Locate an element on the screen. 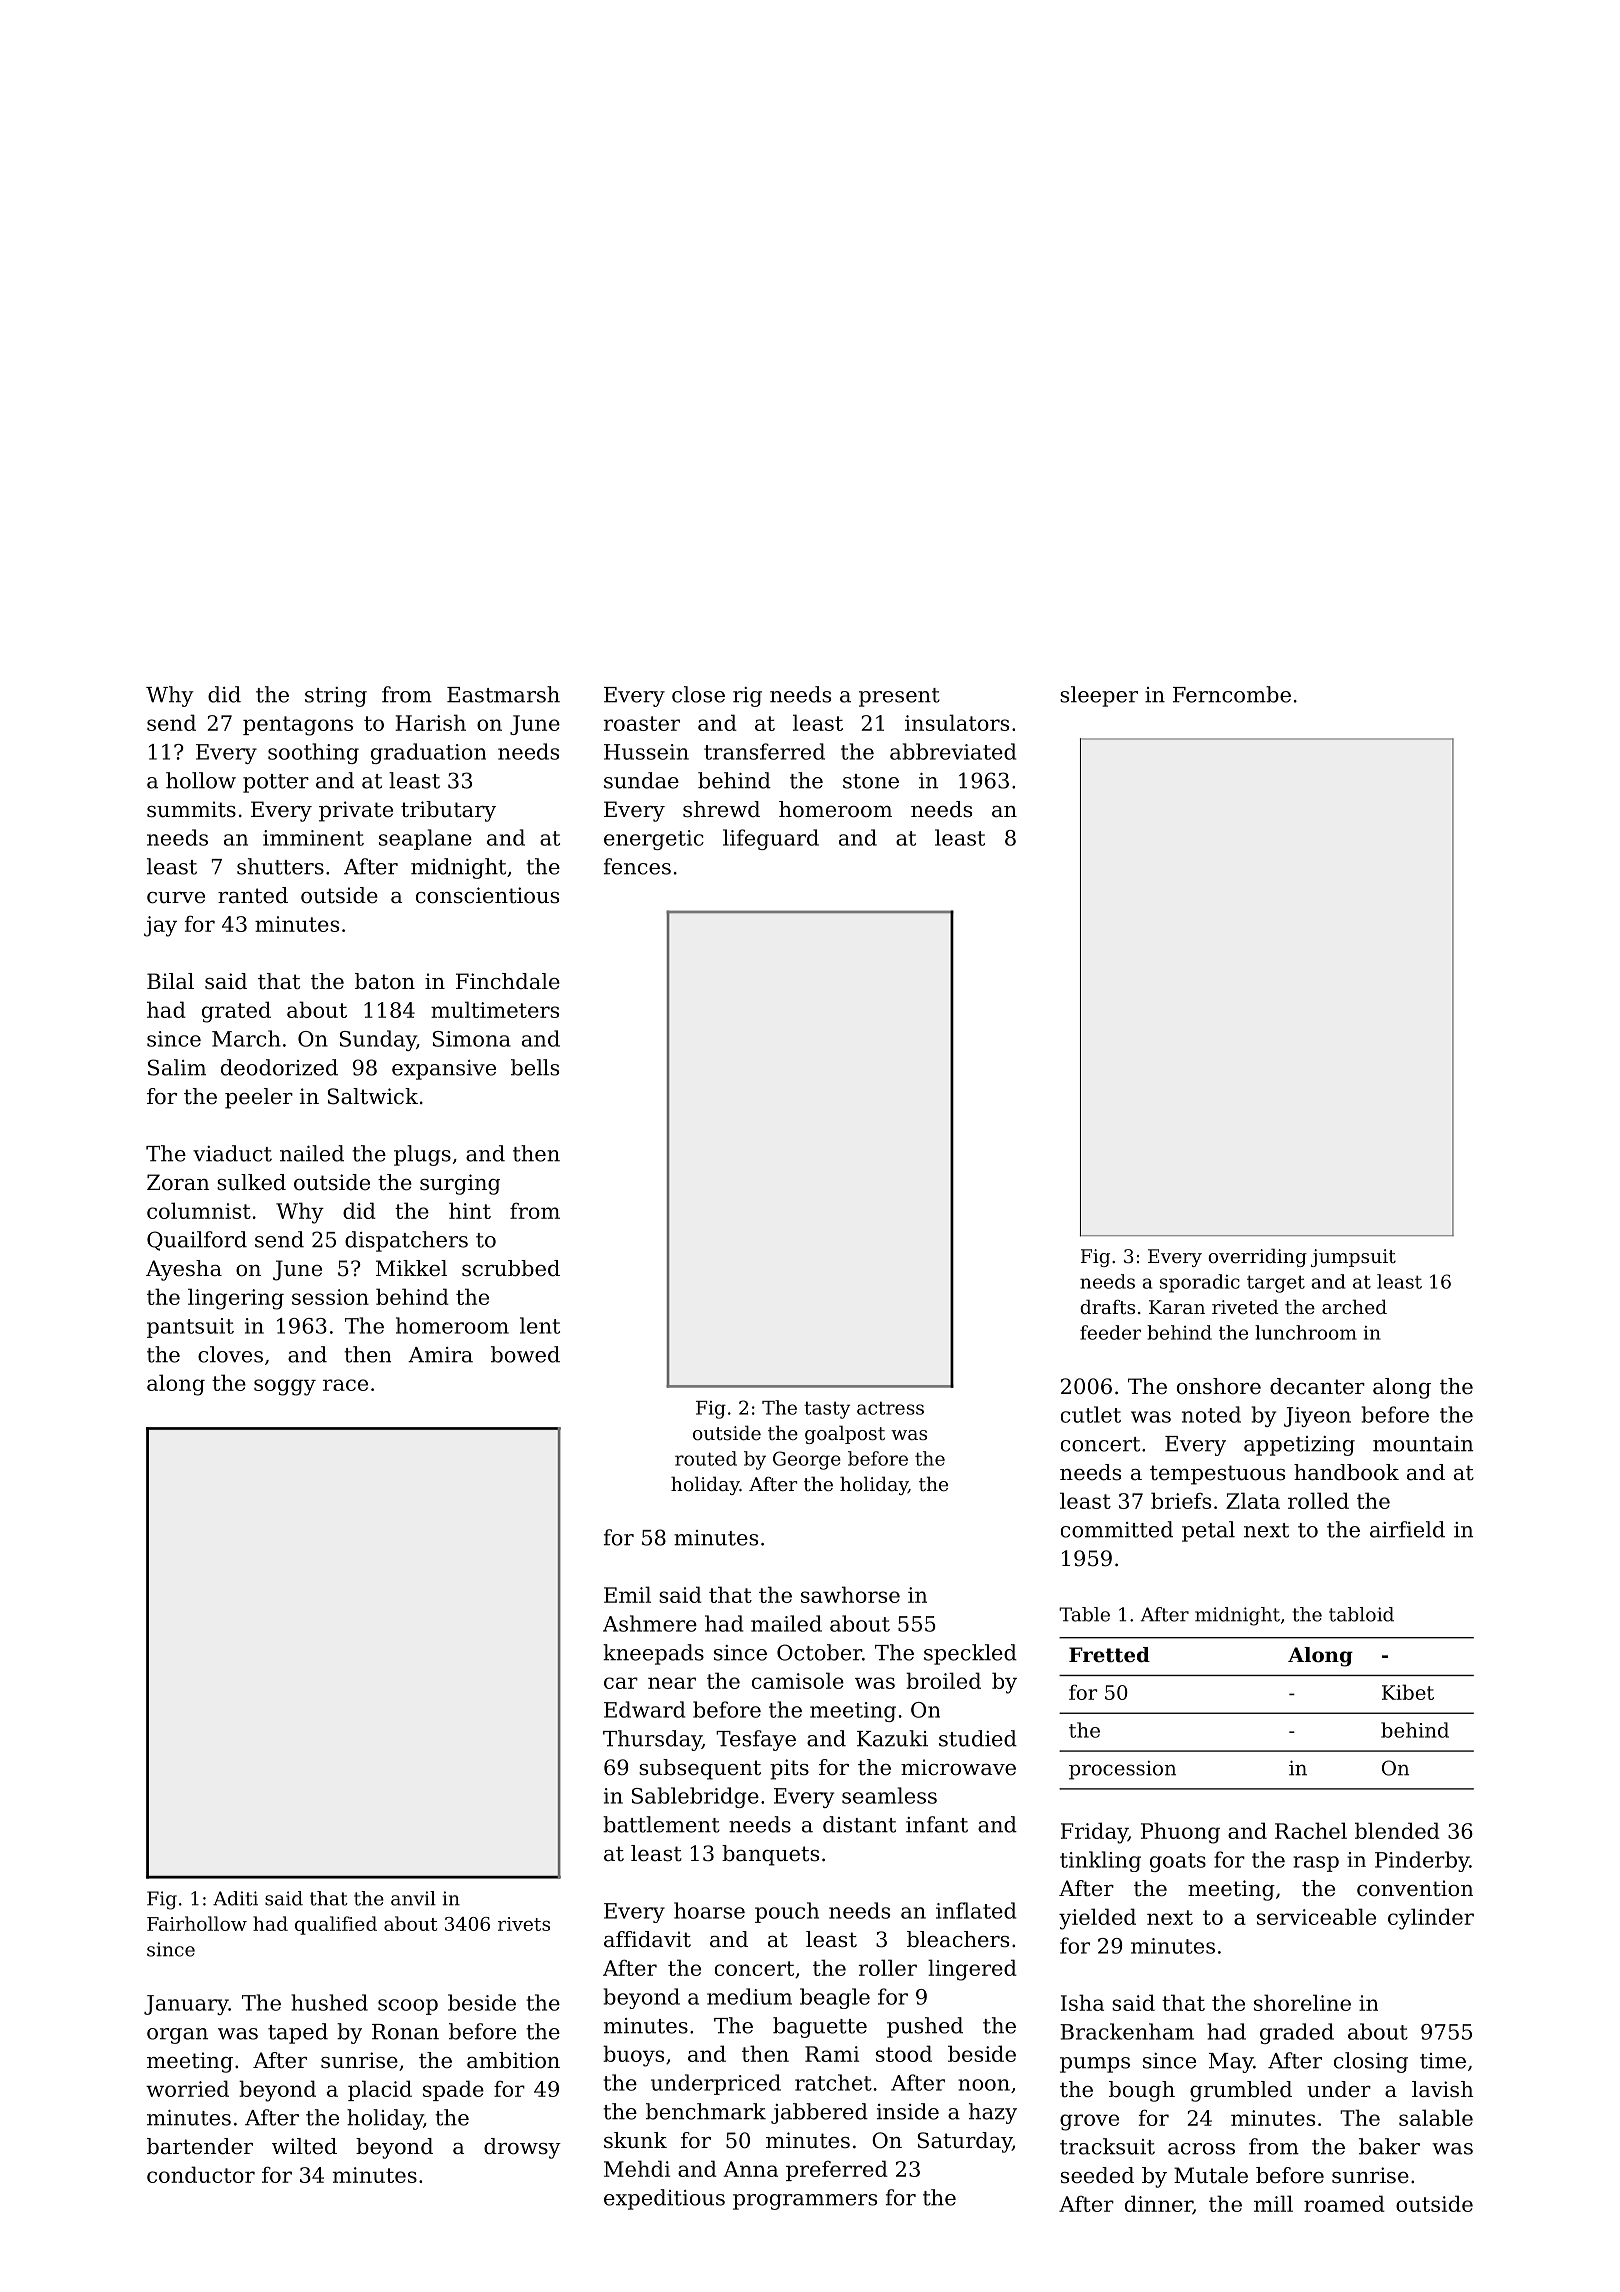  grated is located at coordinates (236, 1012).
